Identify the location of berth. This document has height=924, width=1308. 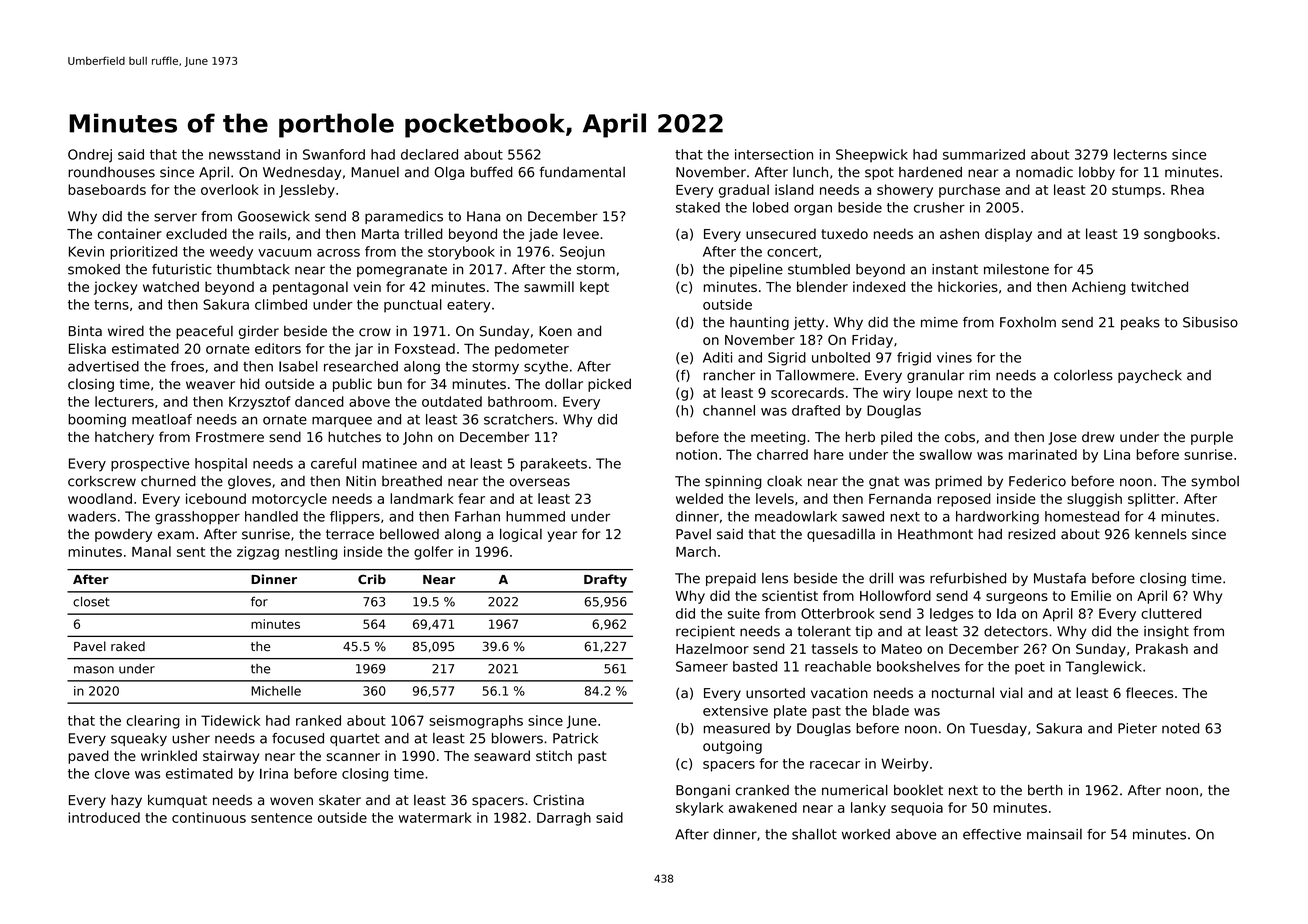
(1045, 790).
